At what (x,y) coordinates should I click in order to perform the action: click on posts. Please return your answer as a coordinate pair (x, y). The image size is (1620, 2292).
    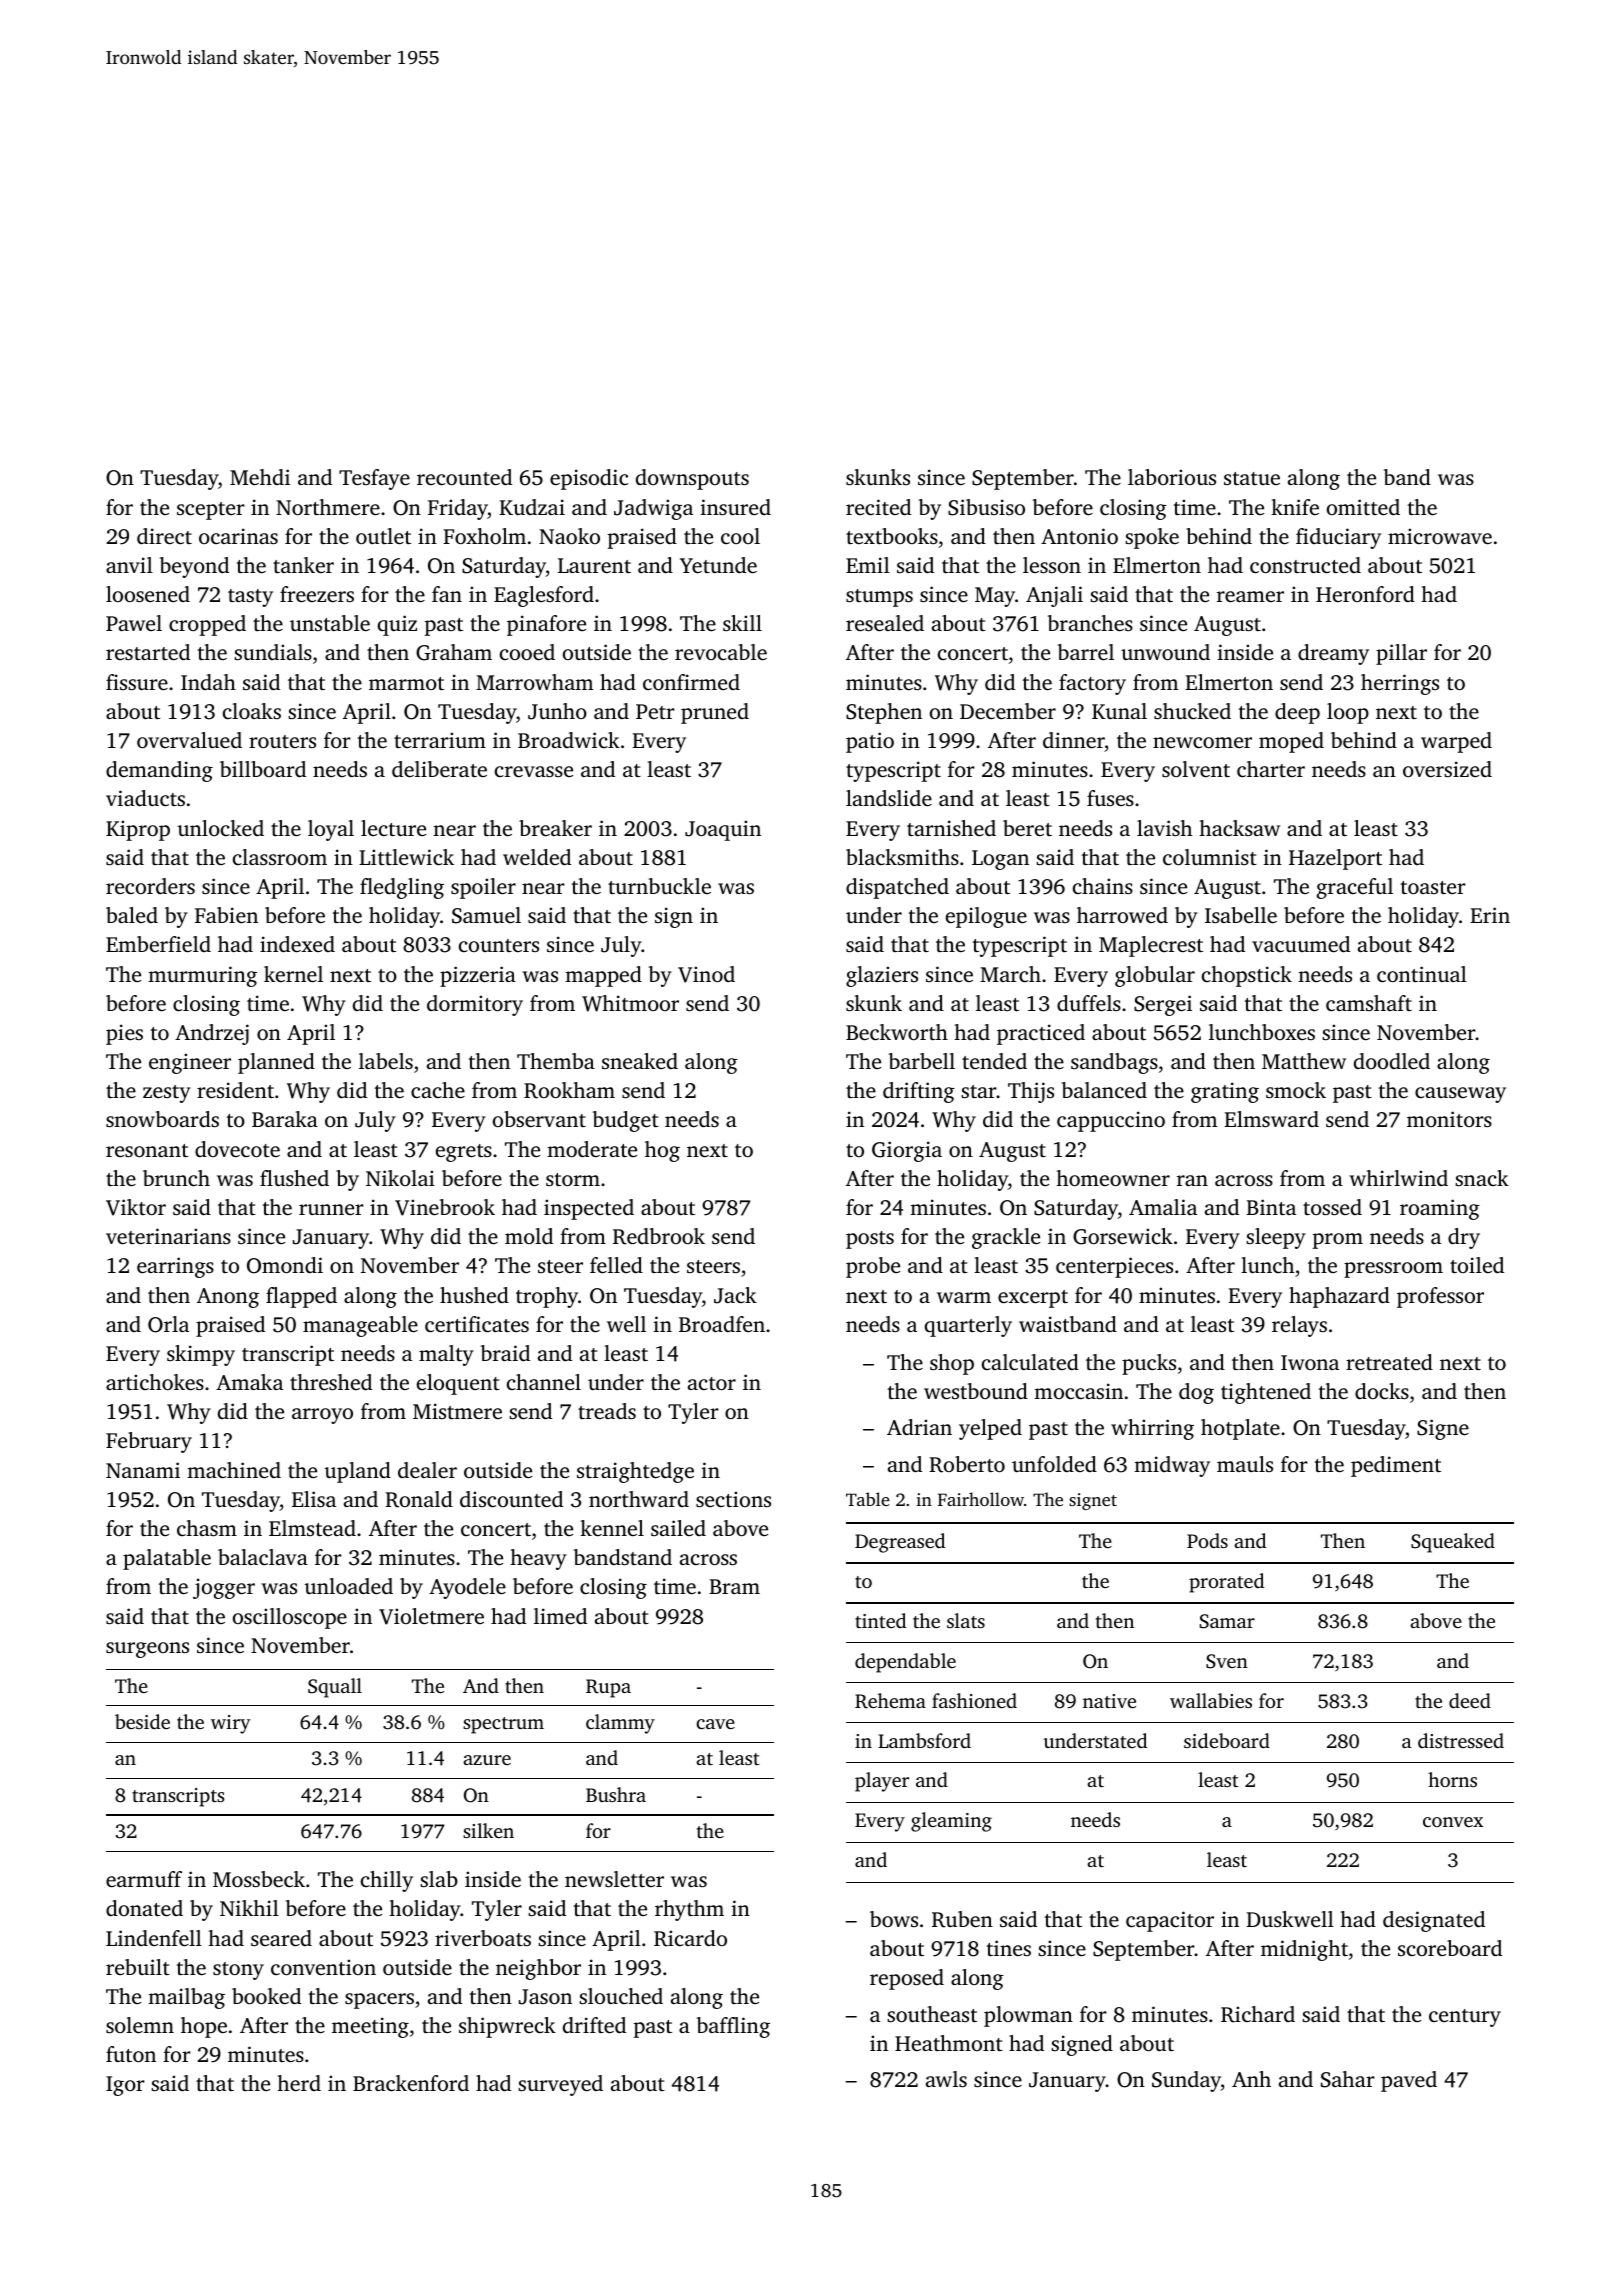
    Looking at the image, I should click on (870, 1240).
